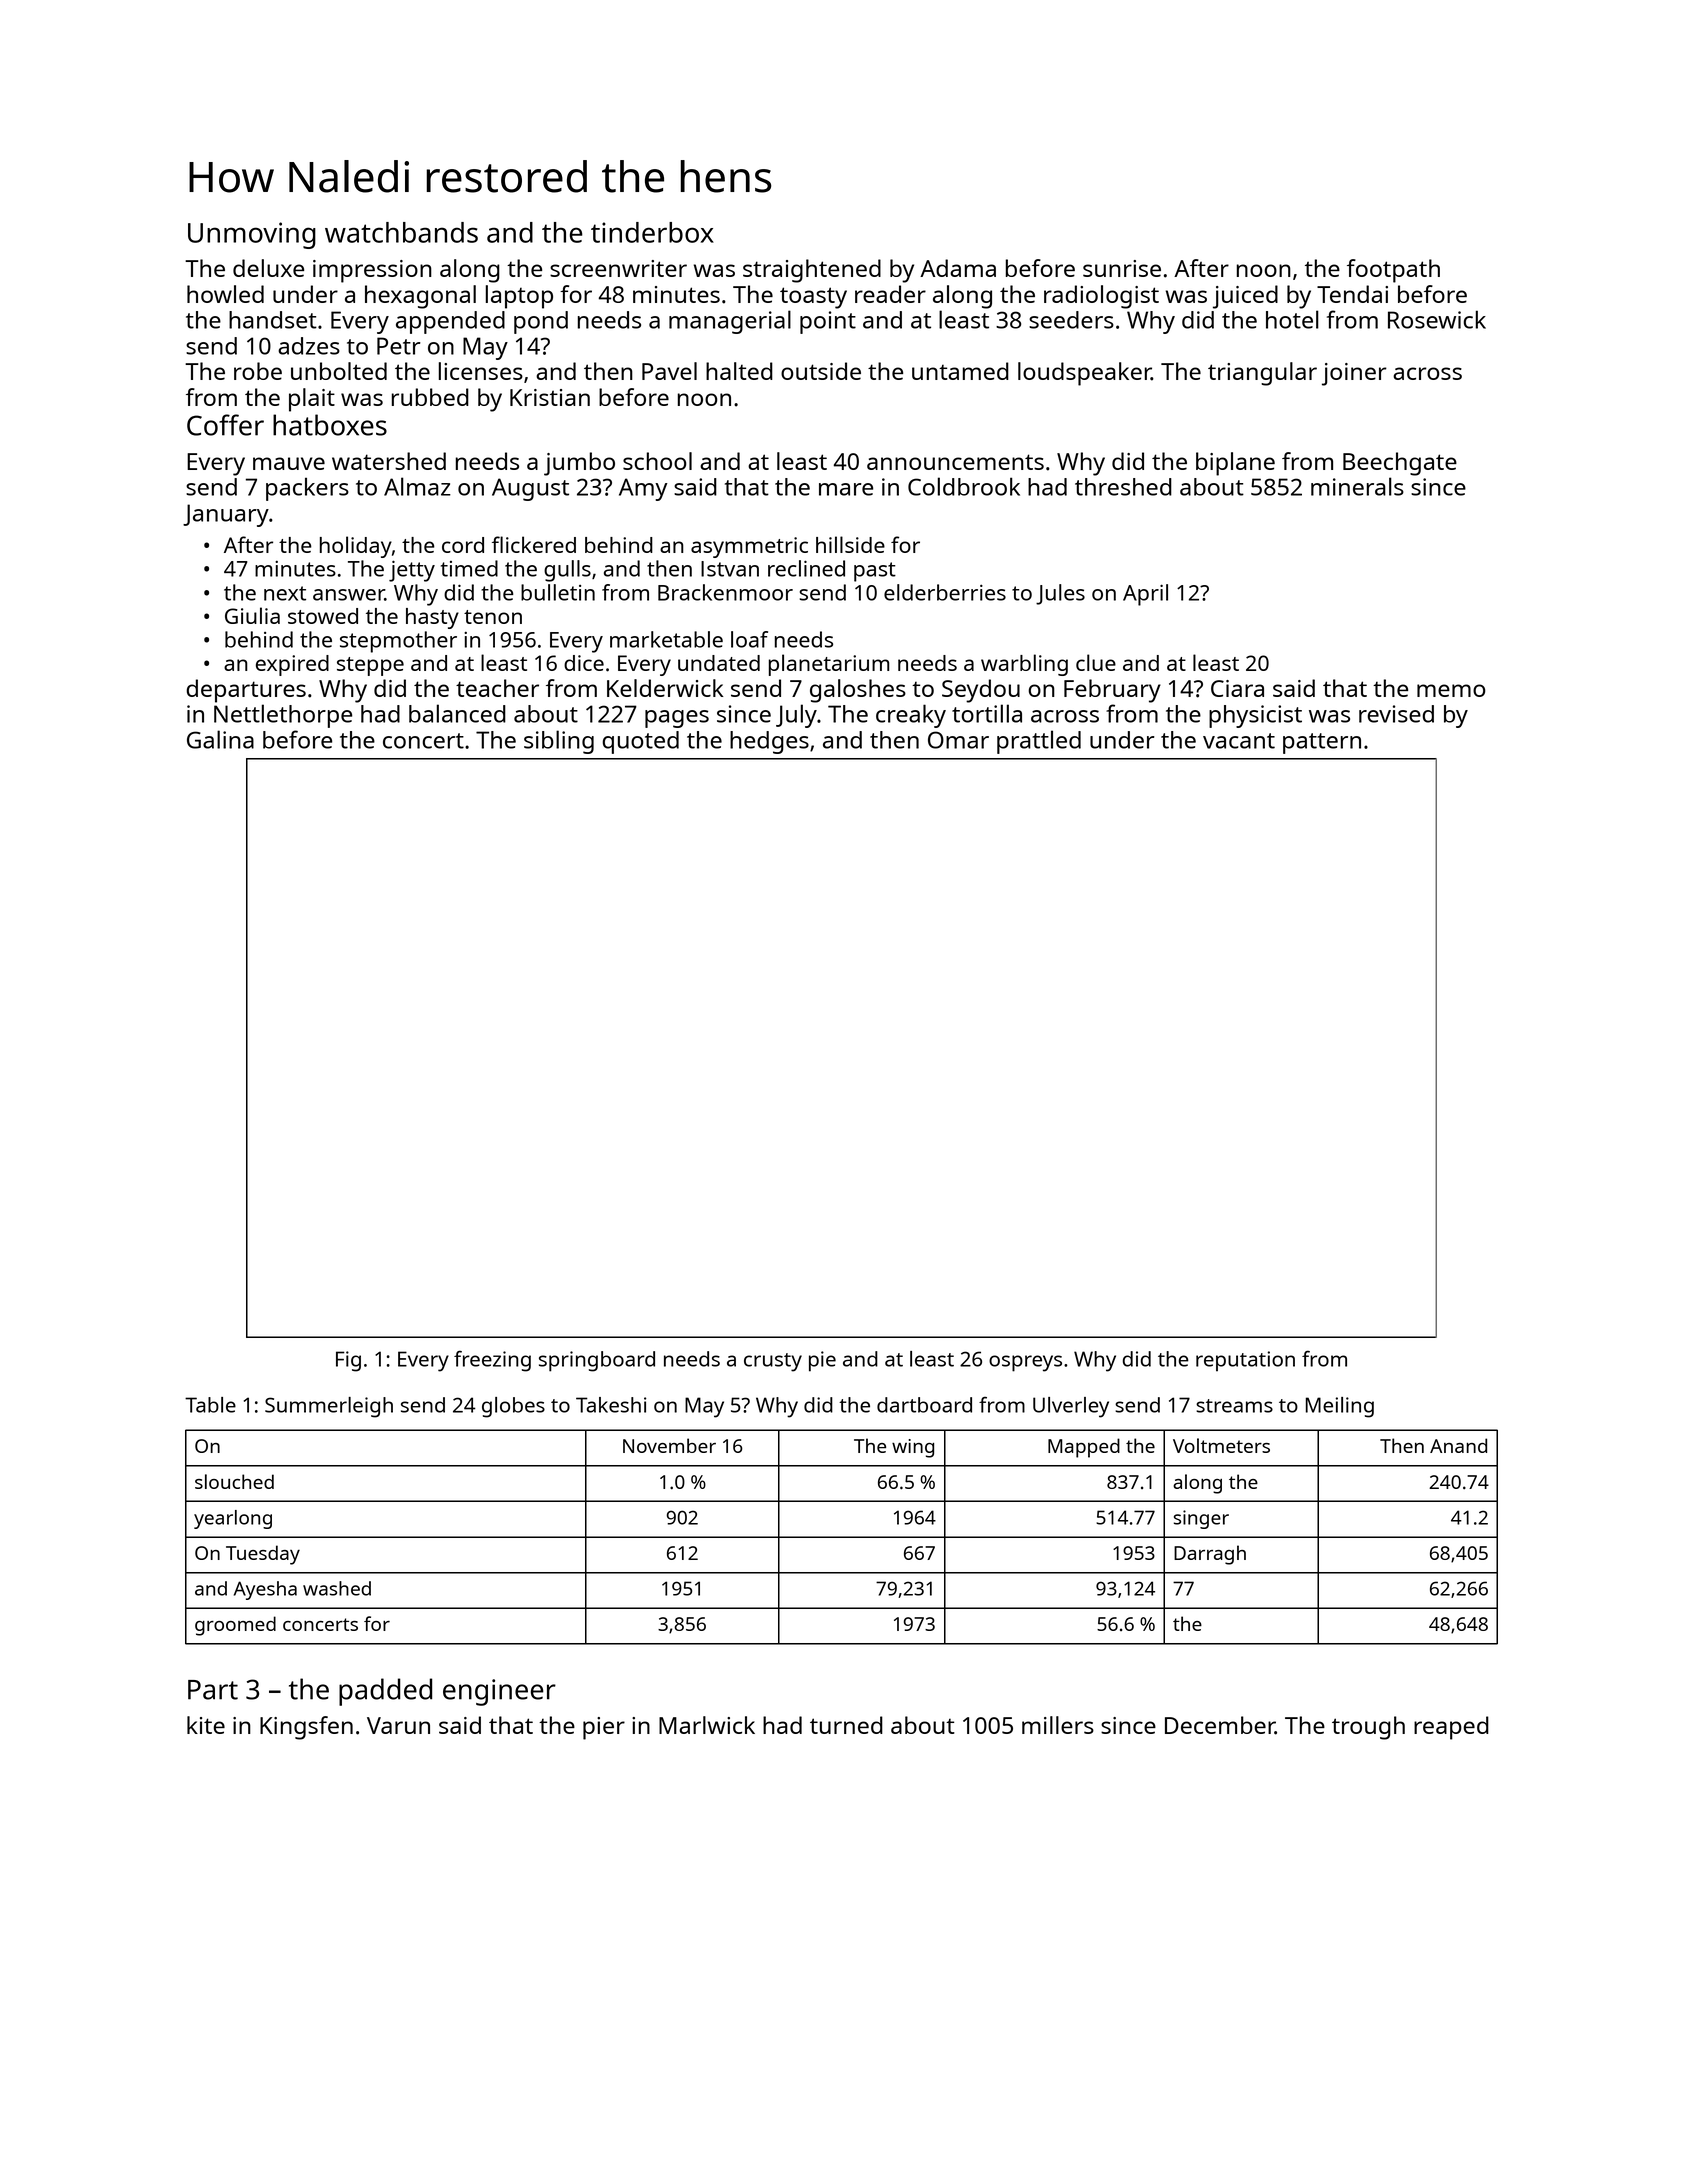 The height and width of the page is (2178, 1683). I want to click on January, so click(226, 515).
